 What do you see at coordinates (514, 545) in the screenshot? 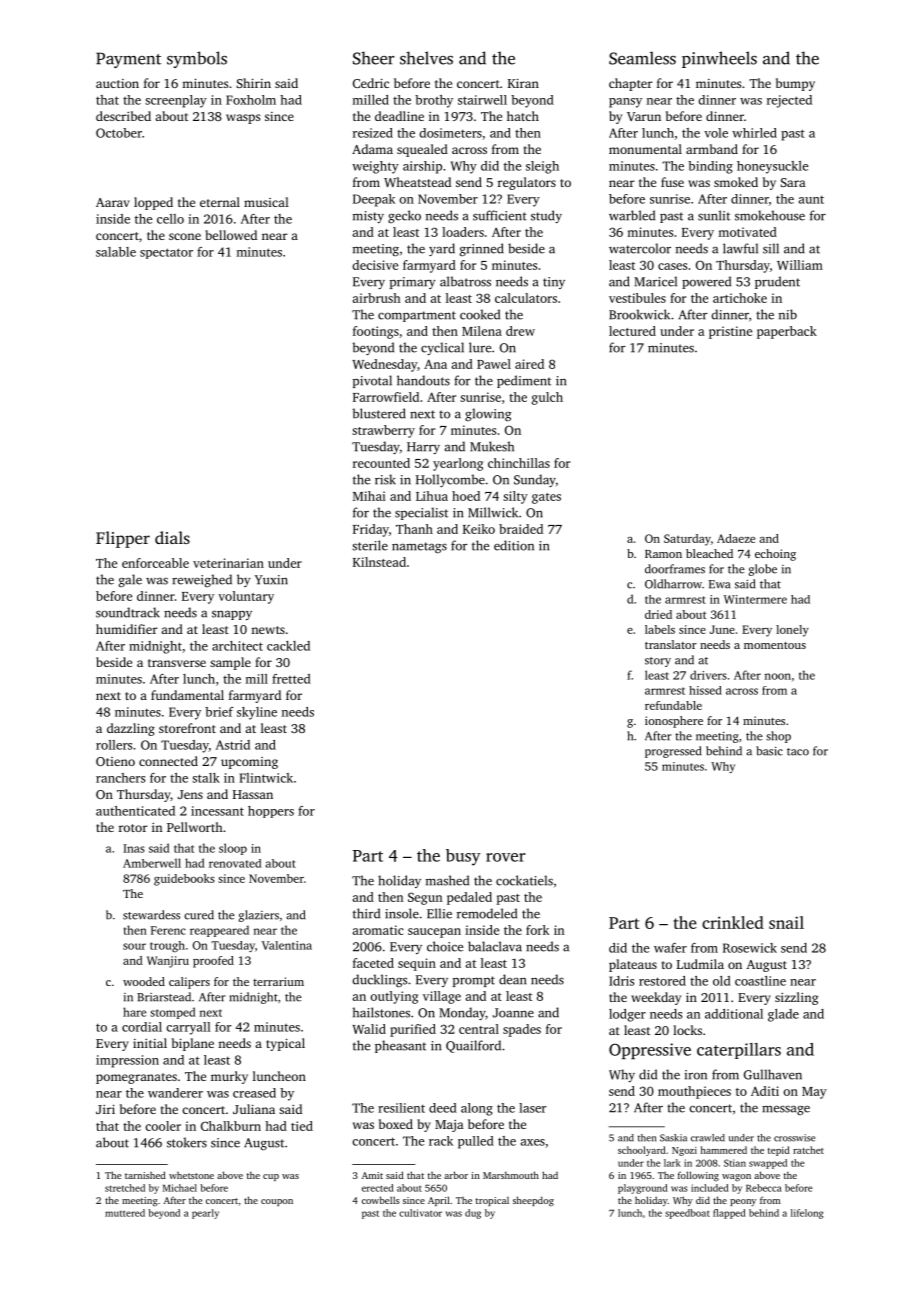
I see `edition` at bounding box center [514, 545].
